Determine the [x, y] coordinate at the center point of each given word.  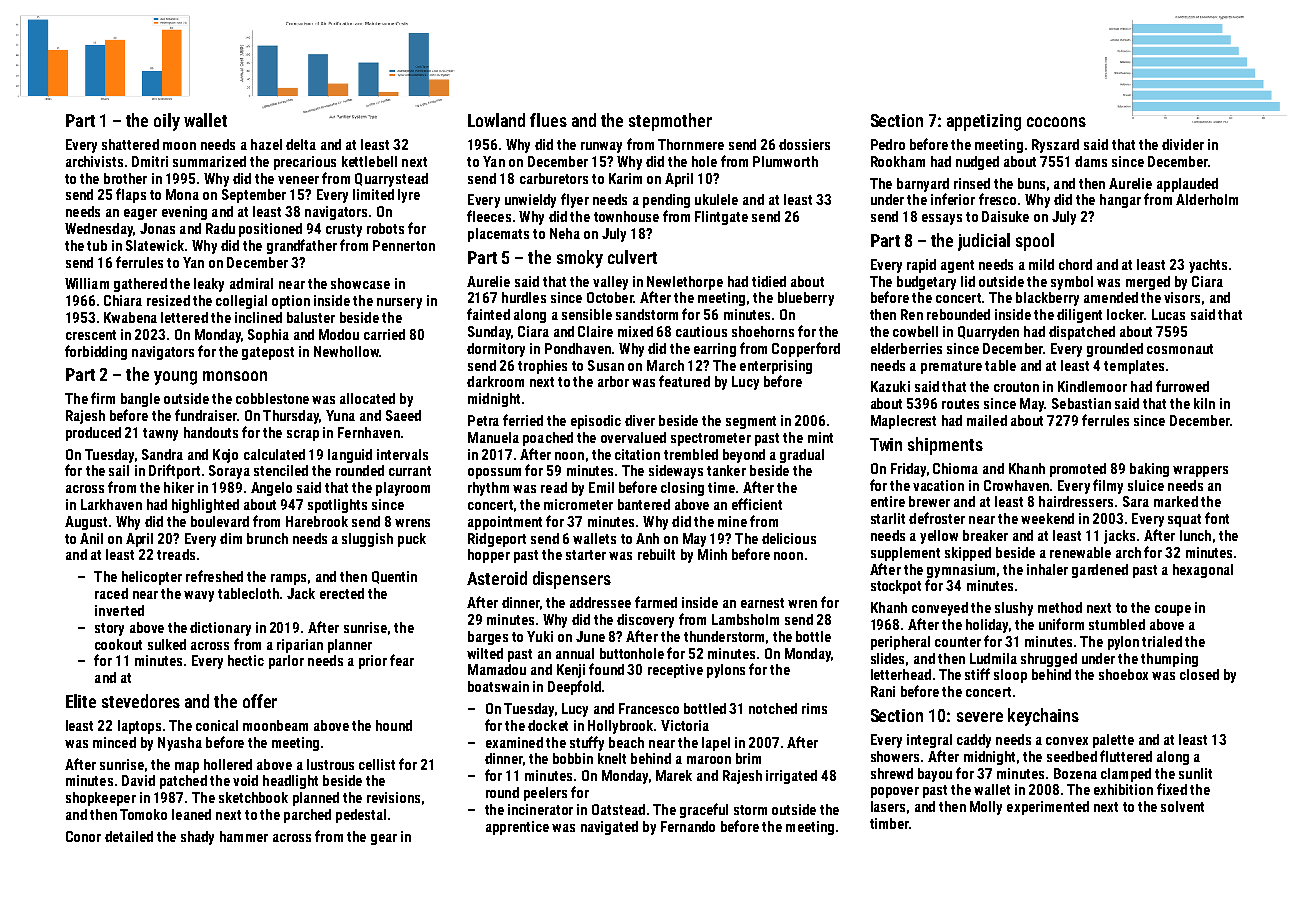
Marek [674, 775]
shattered [130, 144]
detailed [129, 836]
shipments [945, 446]
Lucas [1168, 314]
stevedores [141, 701]
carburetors [554, 178]
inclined [258, 317]
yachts [1208, 266]
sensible [587, 314]
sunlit [1195, 773]
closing [682, 489]
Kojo [225, 456]
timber [889, 823]
